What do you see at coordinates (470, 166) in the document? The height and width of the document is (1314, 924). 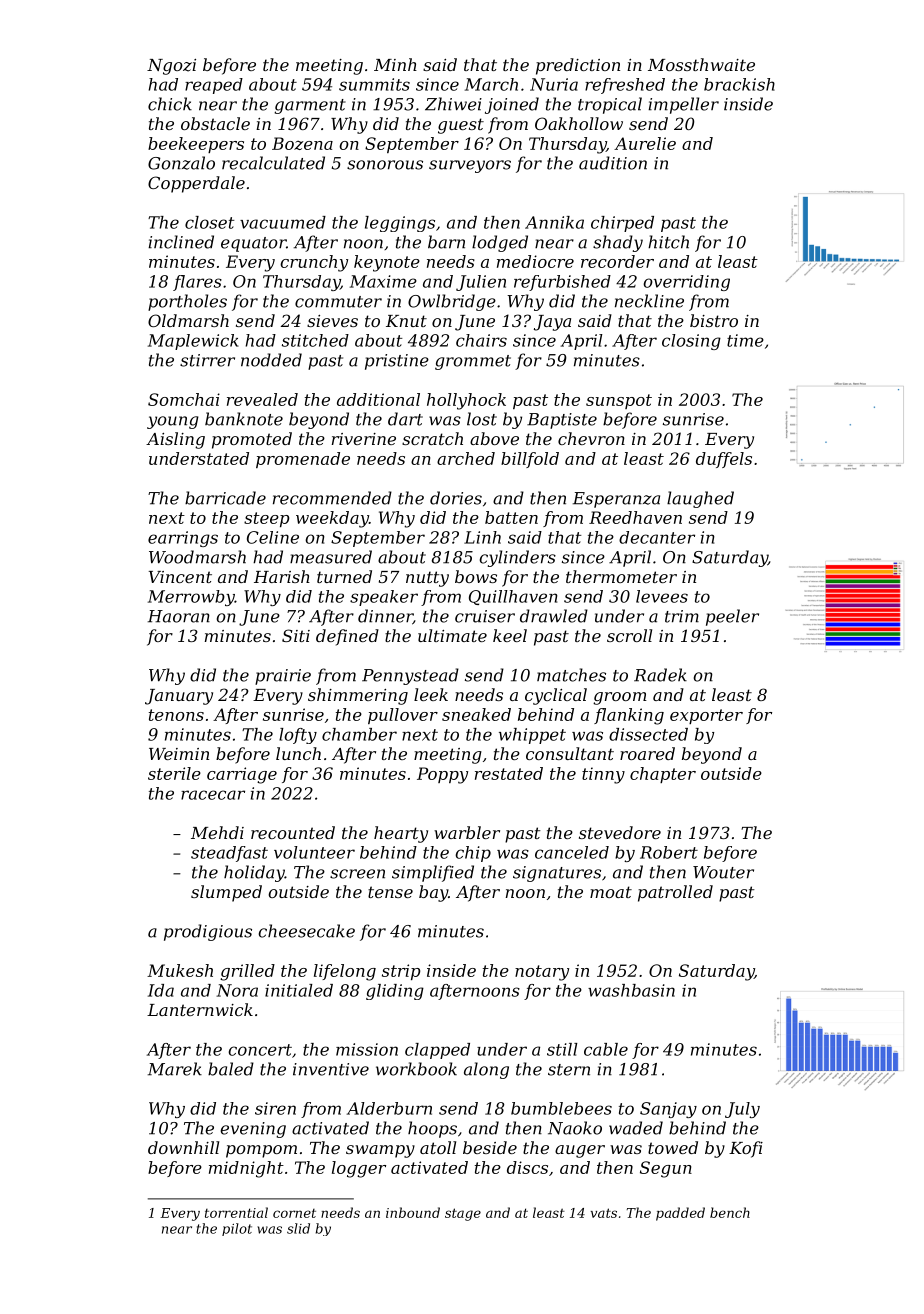 I see `surveyors` at bounding box center [470, 166].
